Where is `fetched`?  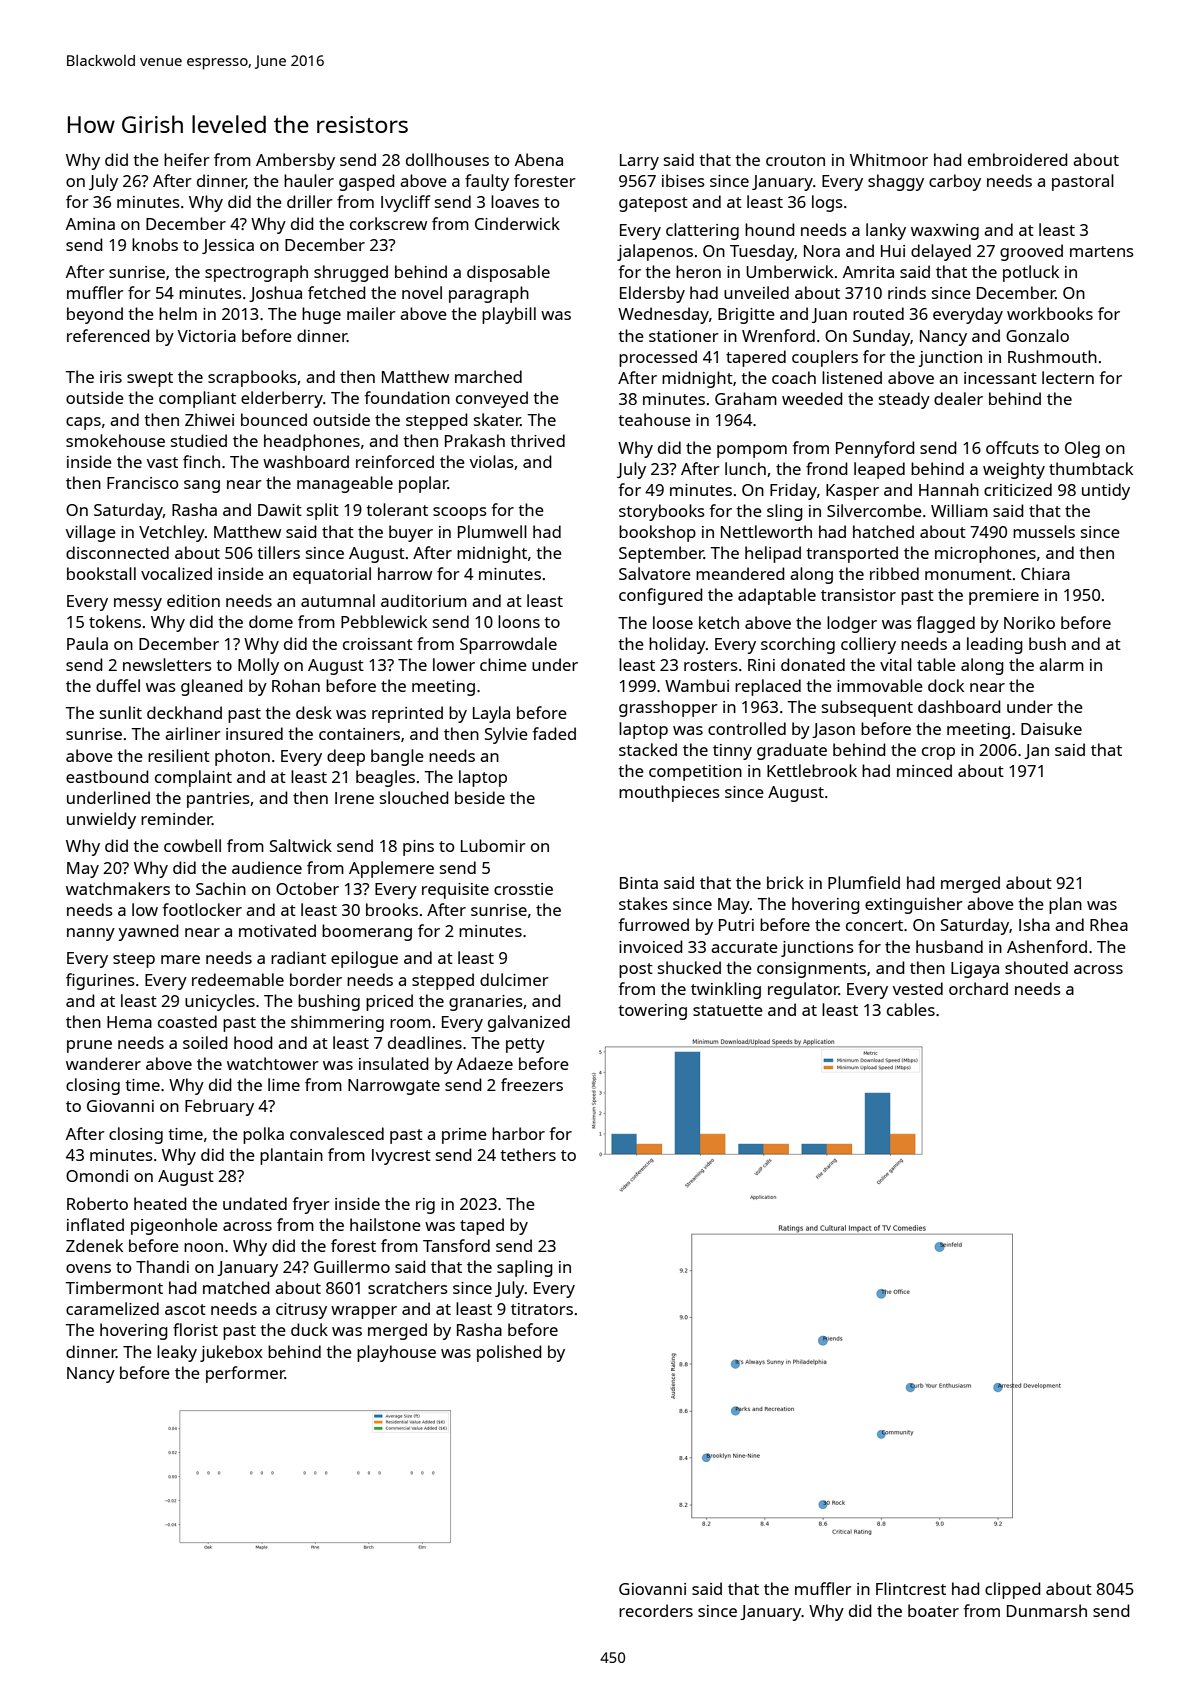 fetched is located at coordinates (337, 292).
